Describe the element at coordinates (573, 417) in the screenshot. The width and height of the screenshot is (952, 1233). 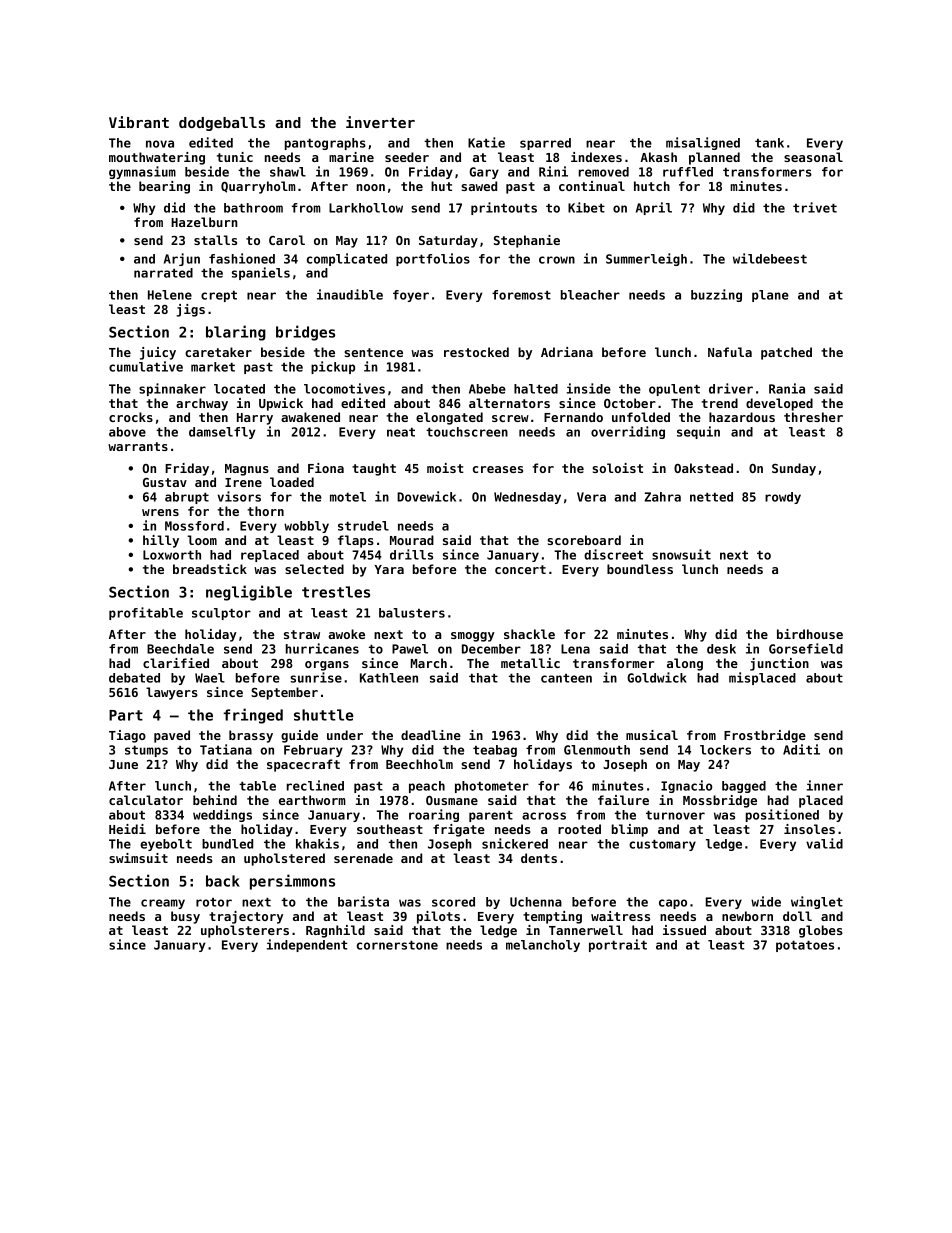
I see `Fernando` at that location.
